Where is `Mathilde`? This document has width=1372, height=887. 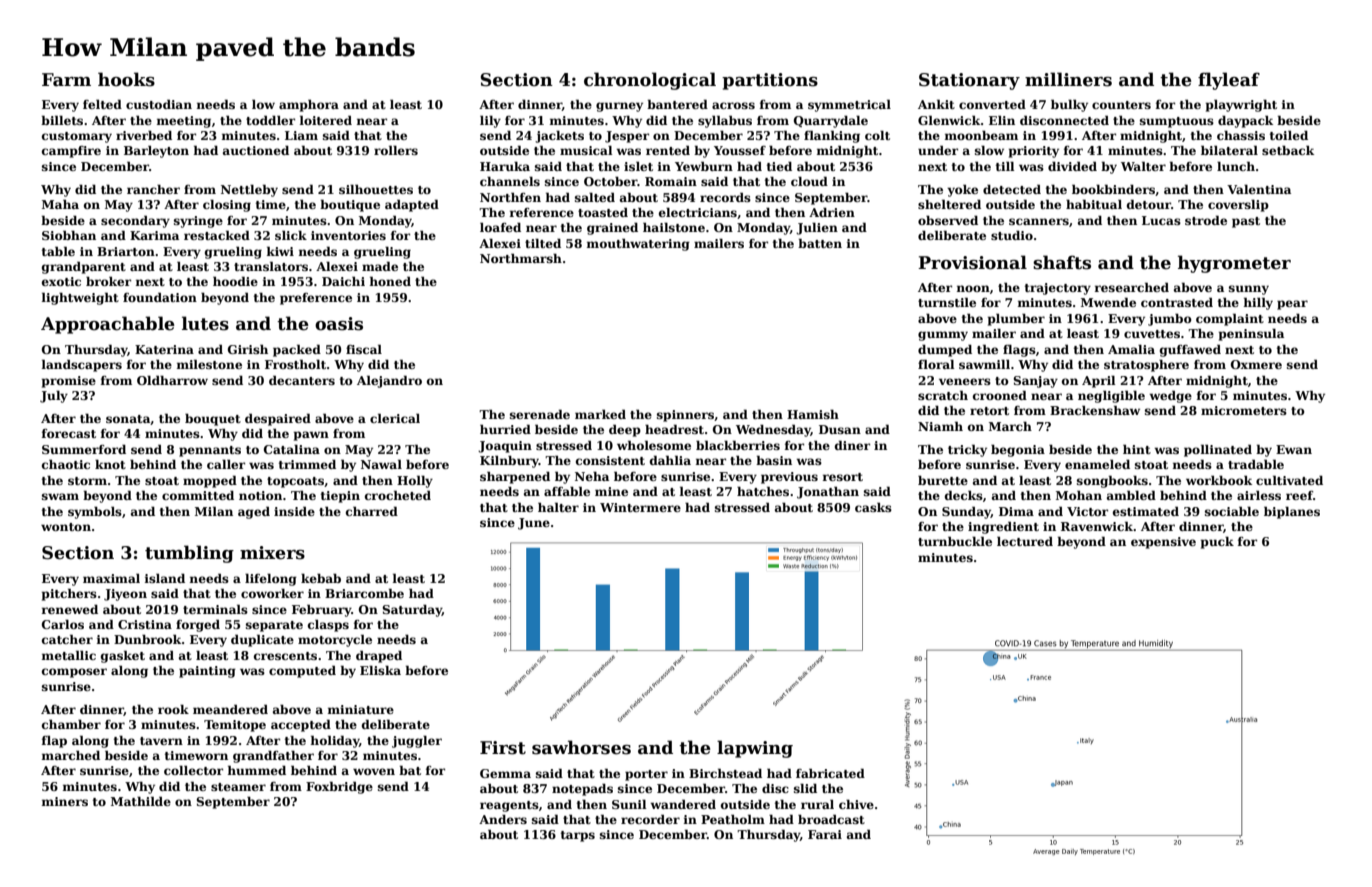
Mathilde is located at coordinates (141, 801).
